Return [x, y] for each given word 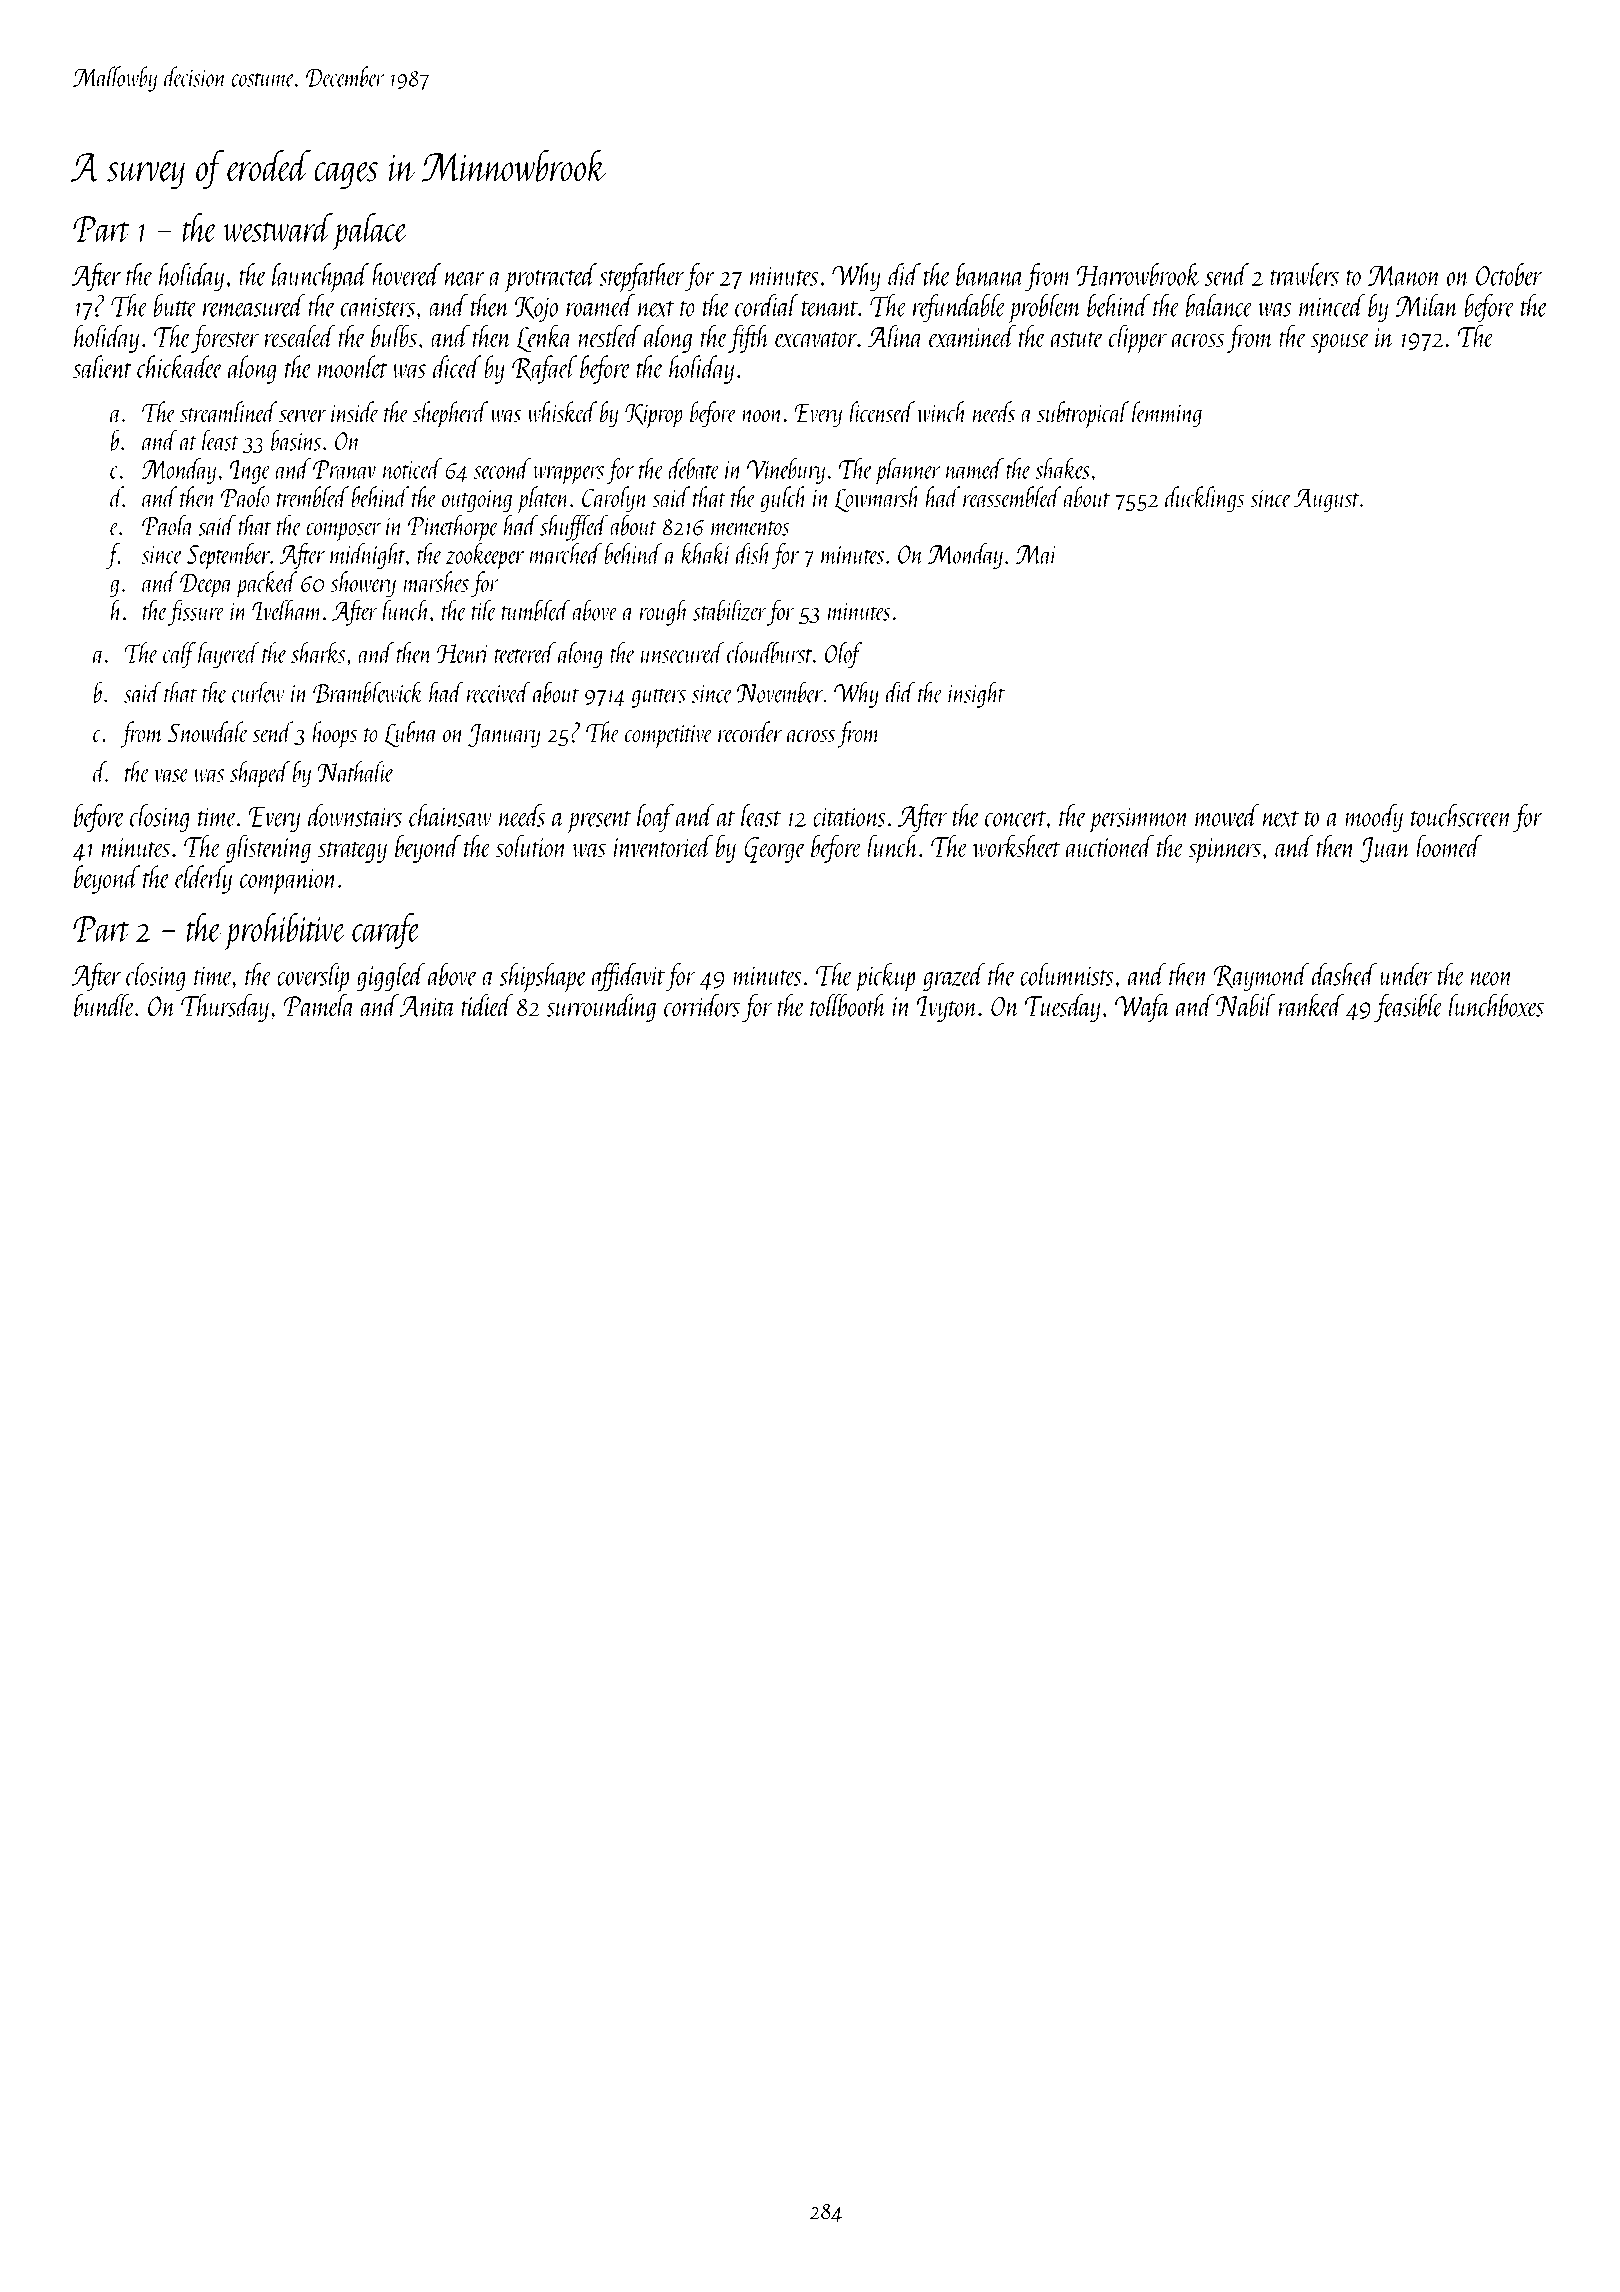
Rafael [544, 369]
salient [102, 366]
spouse [1340, 343]
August [1327, 500]
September [228, 556]
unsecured [683, 652]
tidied [487, 1005]
